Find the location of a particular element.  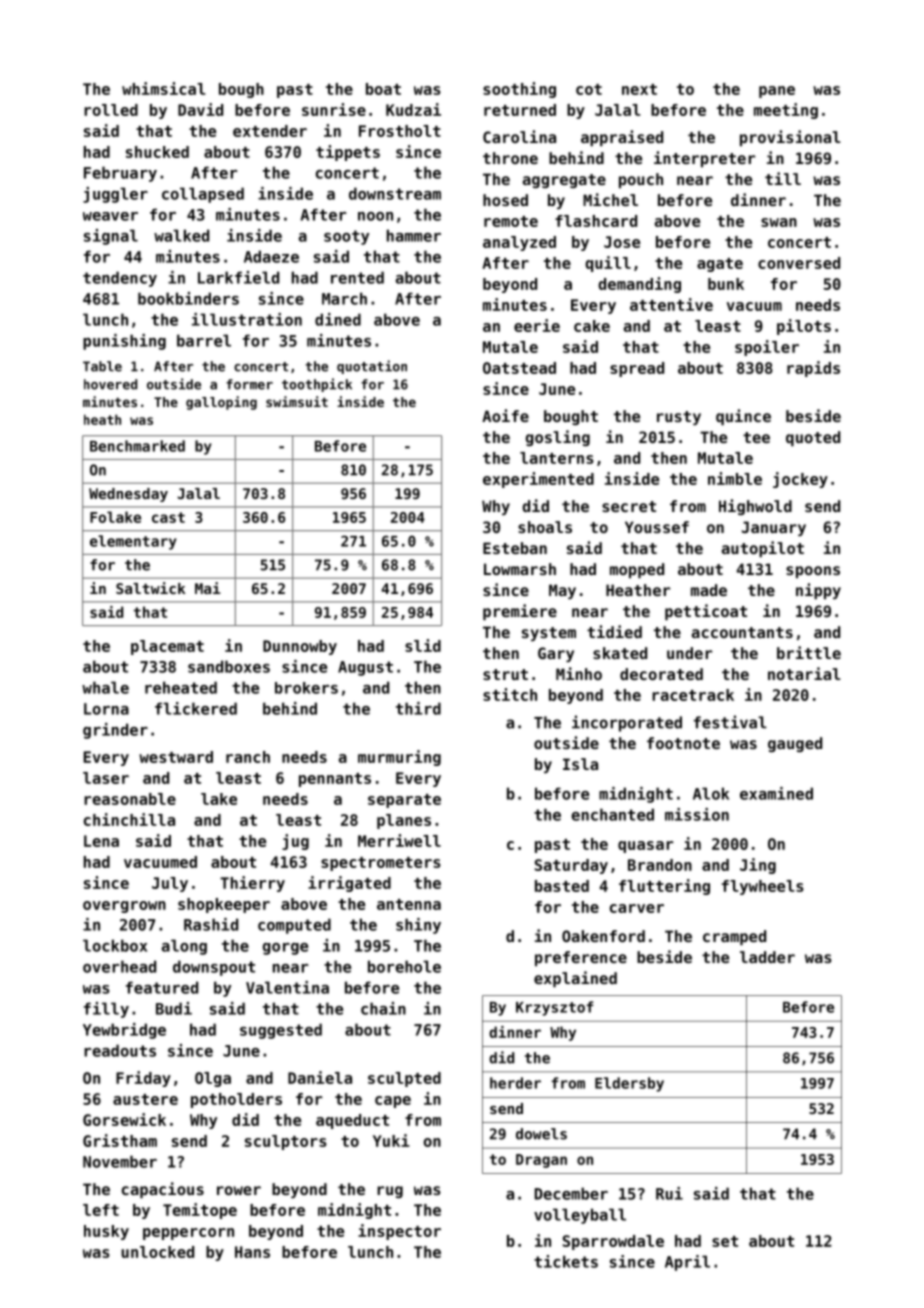

ranch is located at coordinates (248, 757).
